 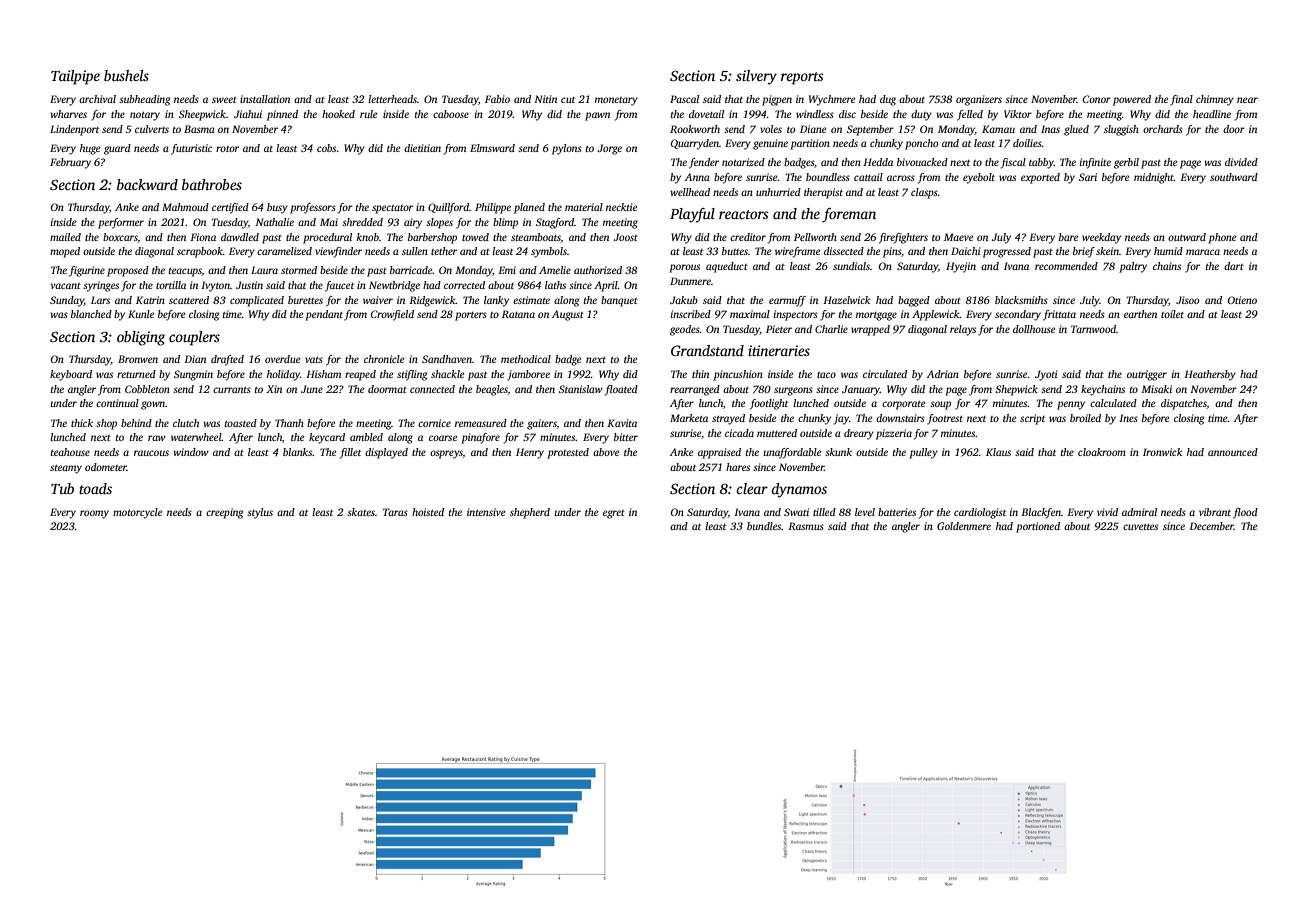 What do you see at coordinates (518, 314) in the screenshot?
I see `Ratana` at bounding box center [518, 314].
